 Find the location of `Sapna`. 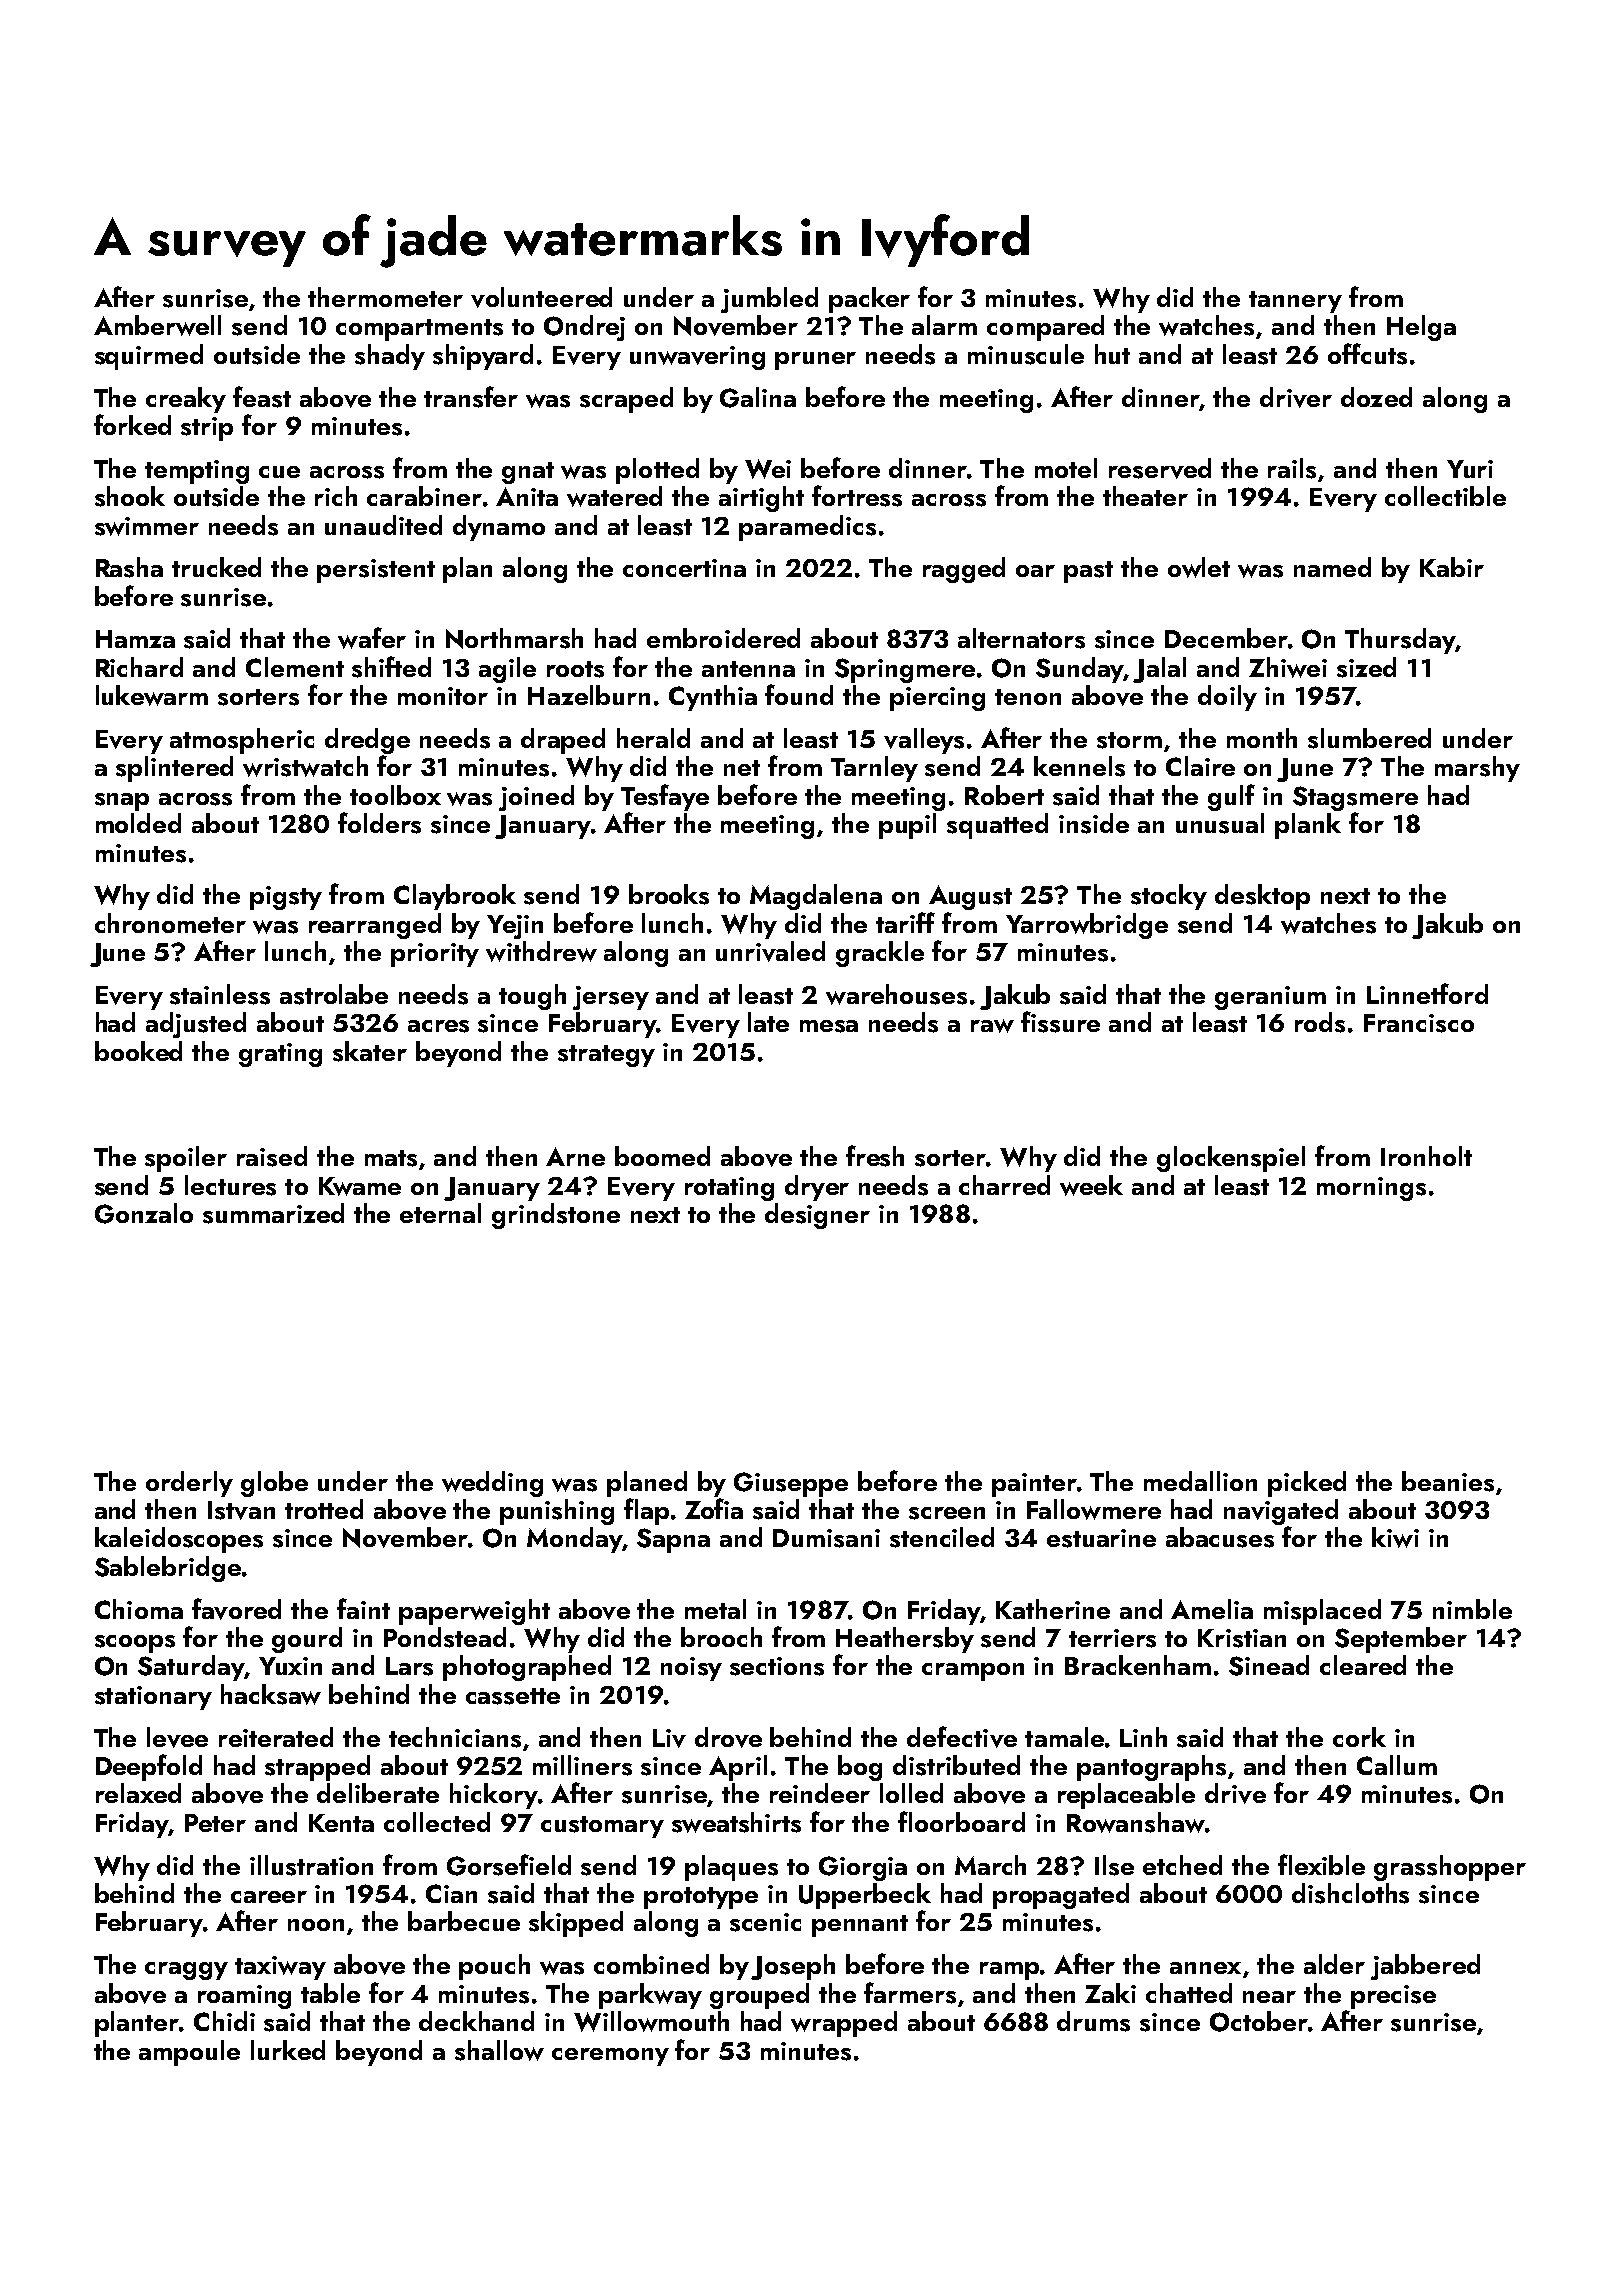

Sapna is located at coordinates (673, 1540).
